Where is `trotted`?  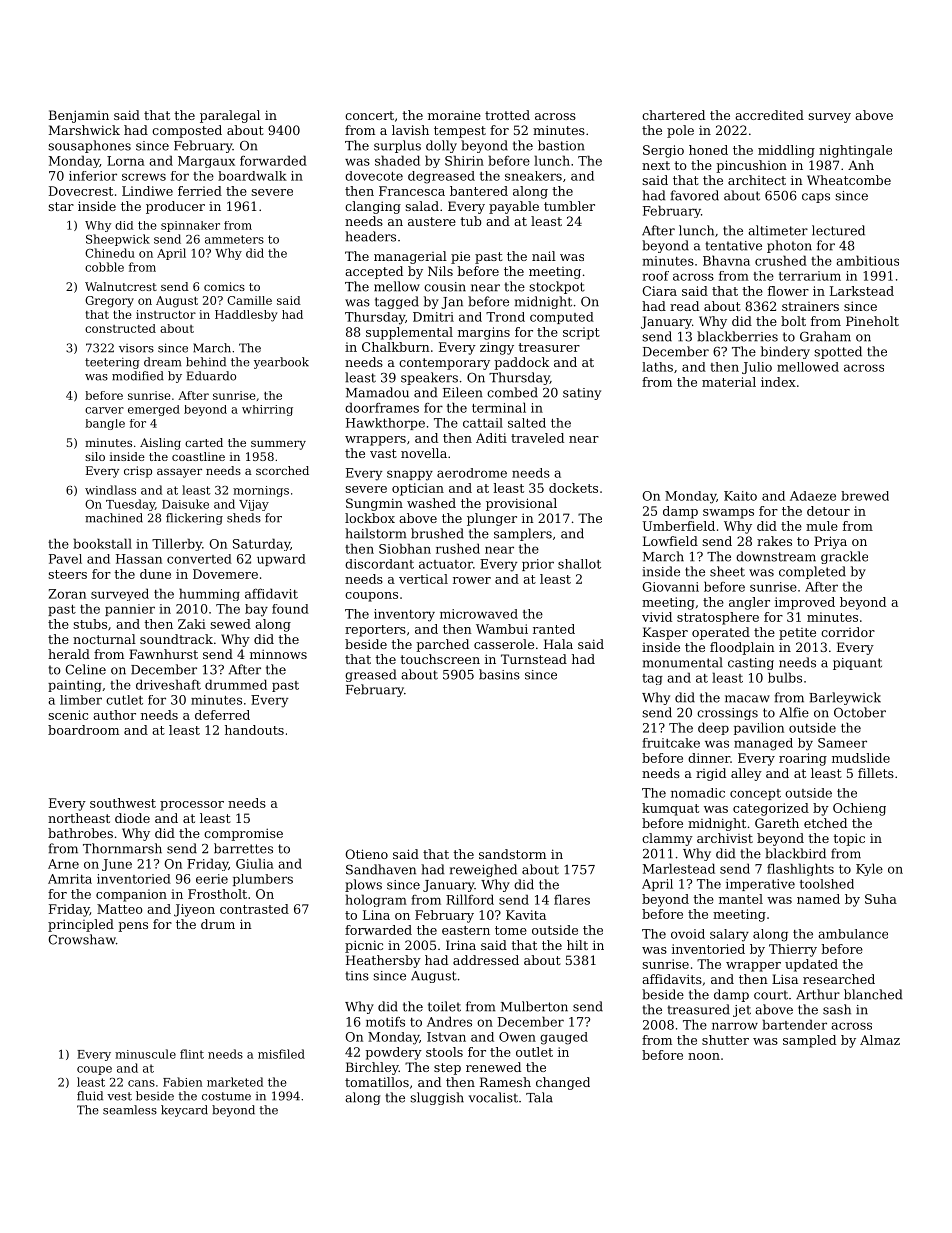 trotted is located at coordinates (507, 115).
